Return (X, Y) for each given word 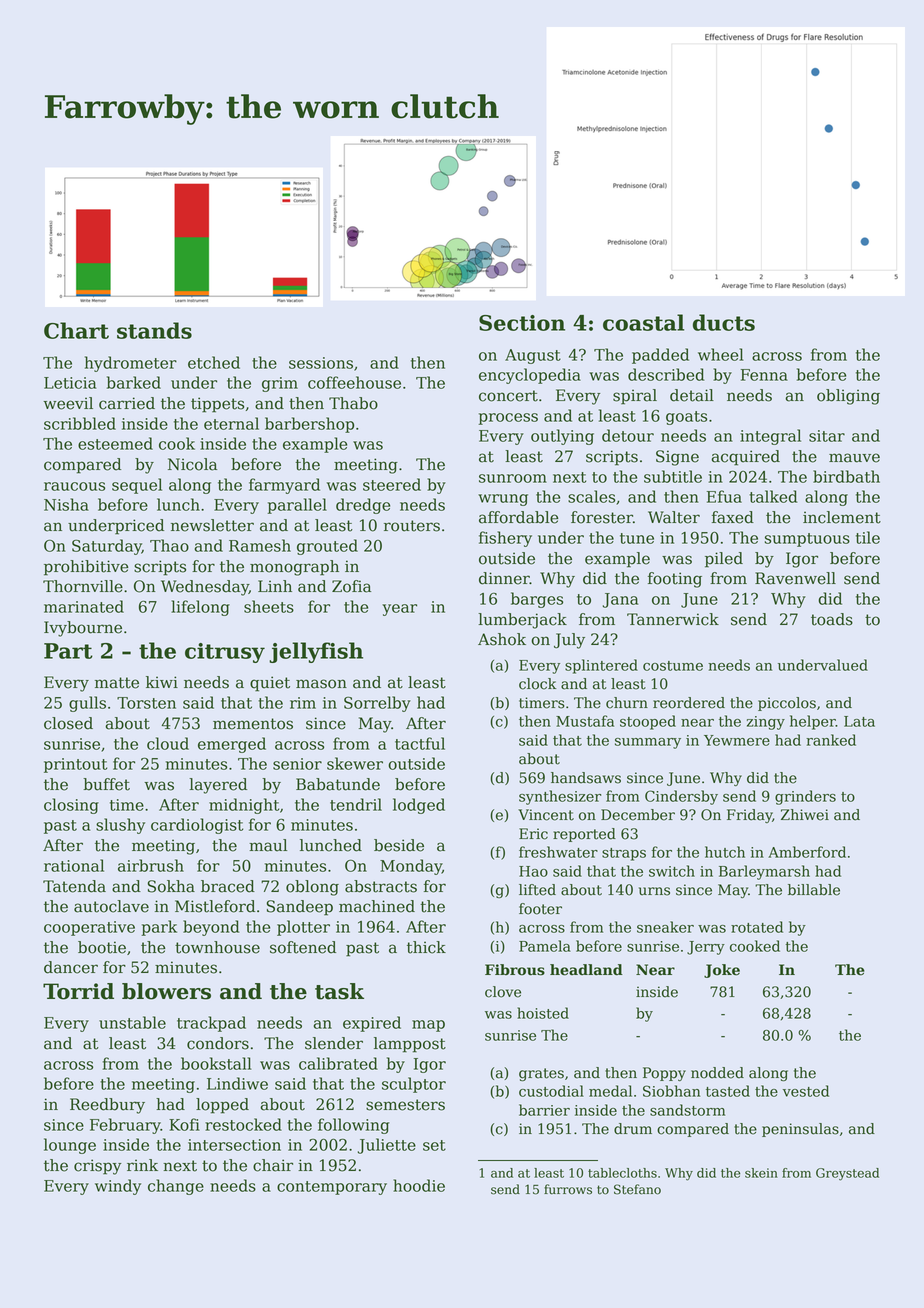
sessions (321, 363)
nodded (717, 1073)
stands (154, 330)
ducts (724, 322)
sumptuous (807, 540)
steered (392, 484)
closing (71, 806)
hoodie (419, 1185)
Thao (169, 545)
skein (761, 1173)
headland (586, 970)
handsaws (586, 778)
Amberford (807, 852)
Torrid (78, 991)
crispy (98, 1167)
